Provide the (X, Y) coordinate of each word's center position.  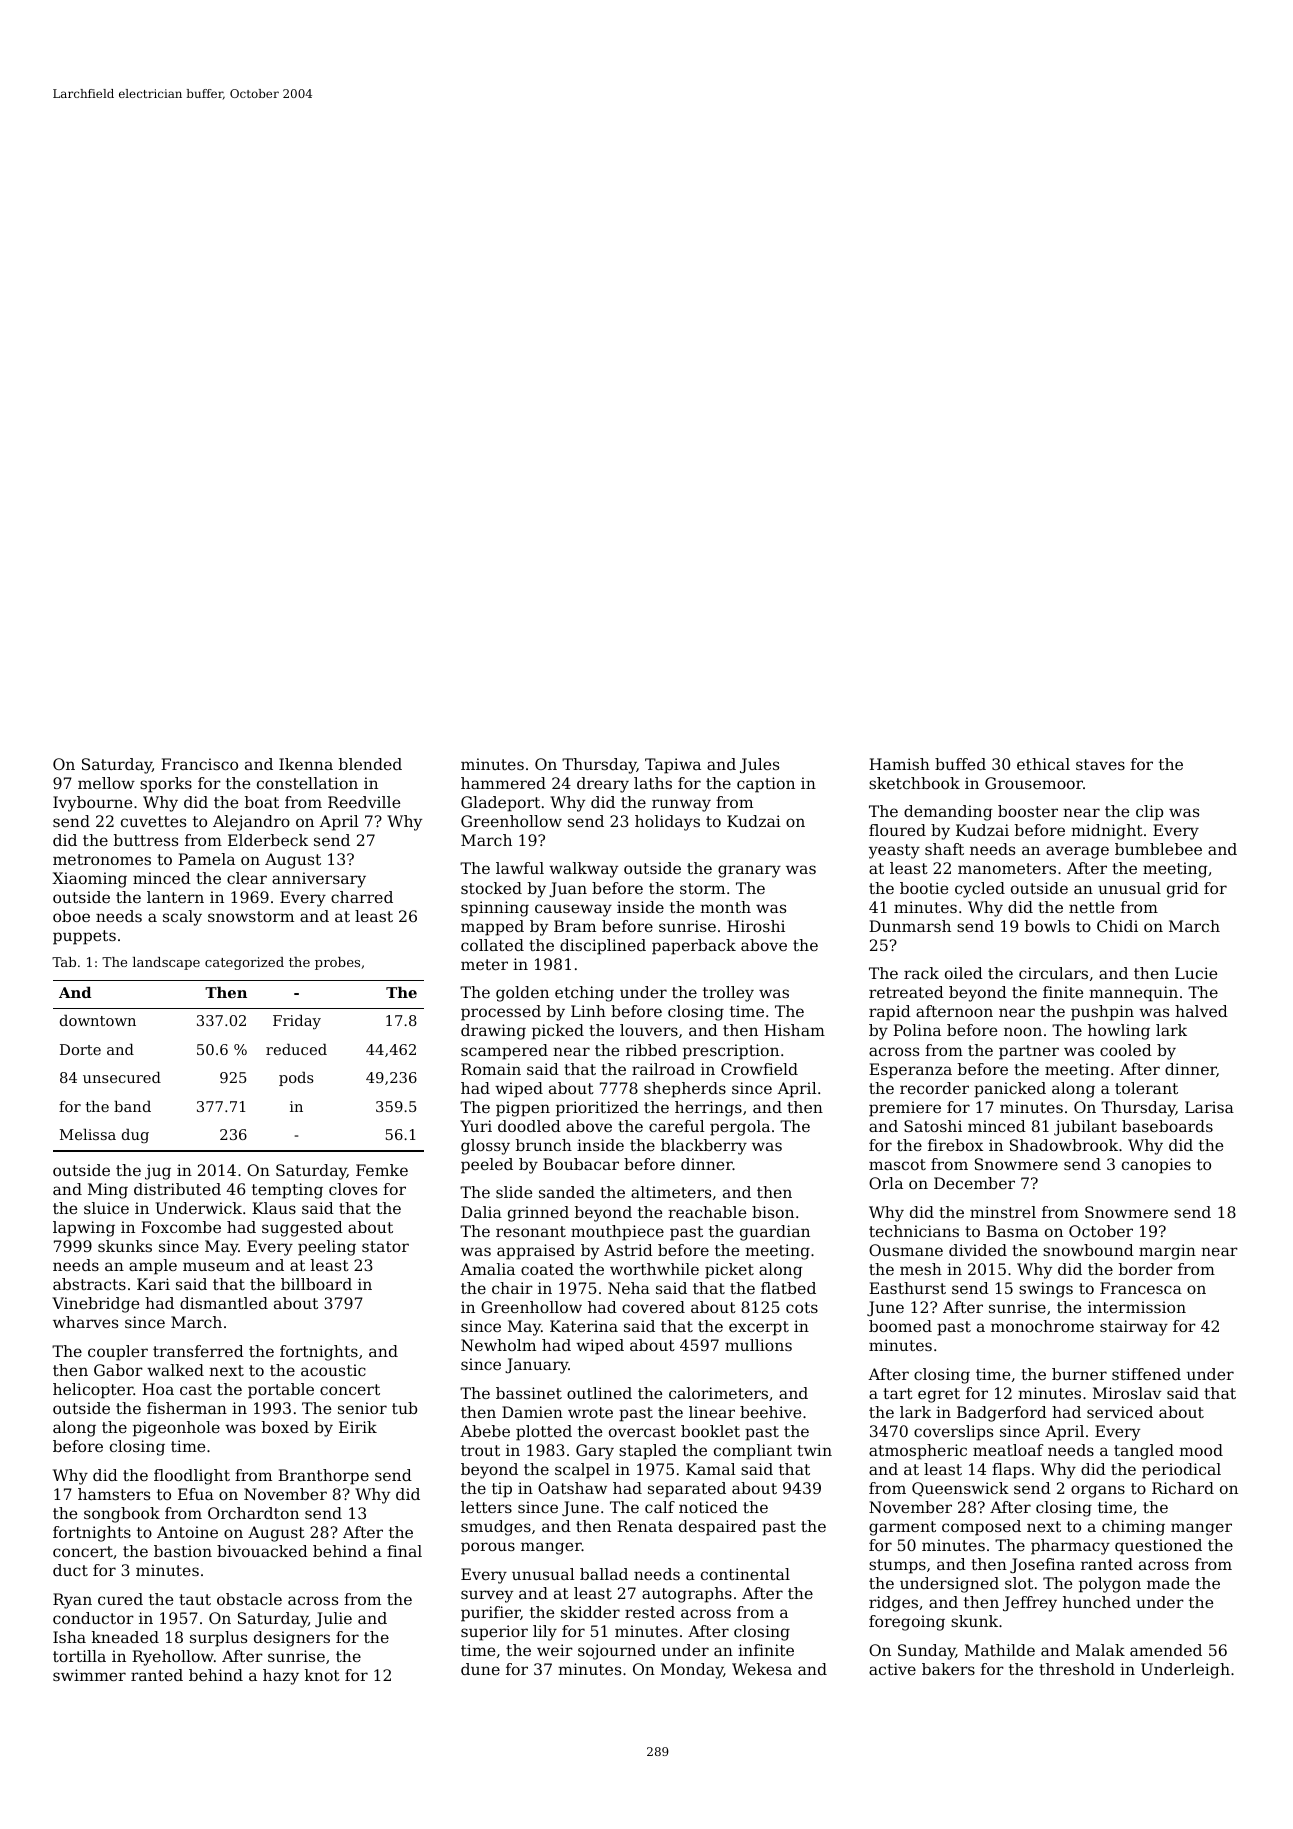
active (892, 1669)
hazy (281, 1677)
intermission (1137, 1307)
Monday (692, 1671)
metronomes (102, 859)
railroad (663, 1069)
